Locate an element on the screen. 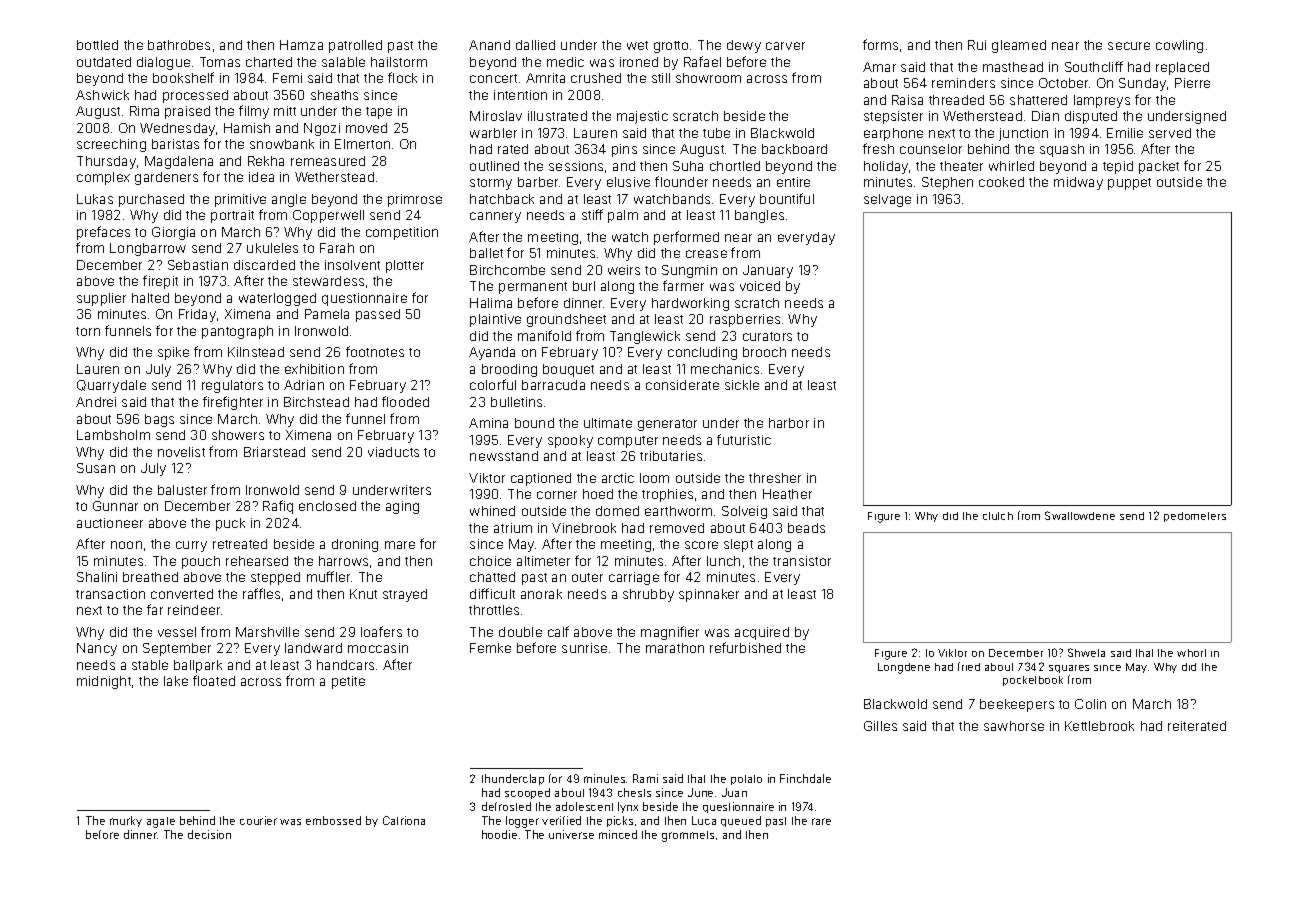 The width and height of the screenshot is (1308, 924). murky is located at coordinates (126, 821).
